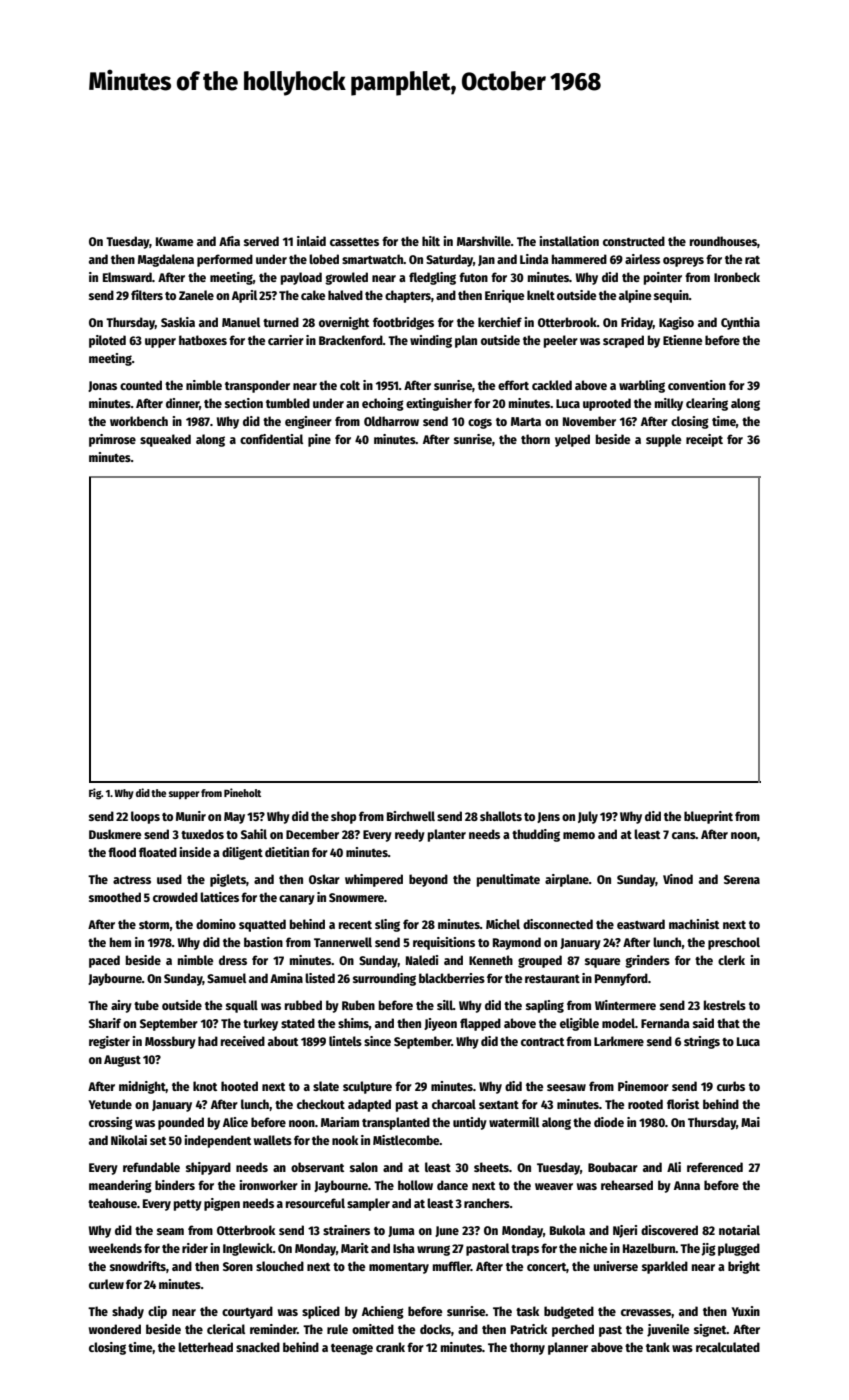 The height and width of the screenshot is (1400, 849). Describe the element at coordinates (175, 241) in the screenshot. I see `Kwame` at that location.
